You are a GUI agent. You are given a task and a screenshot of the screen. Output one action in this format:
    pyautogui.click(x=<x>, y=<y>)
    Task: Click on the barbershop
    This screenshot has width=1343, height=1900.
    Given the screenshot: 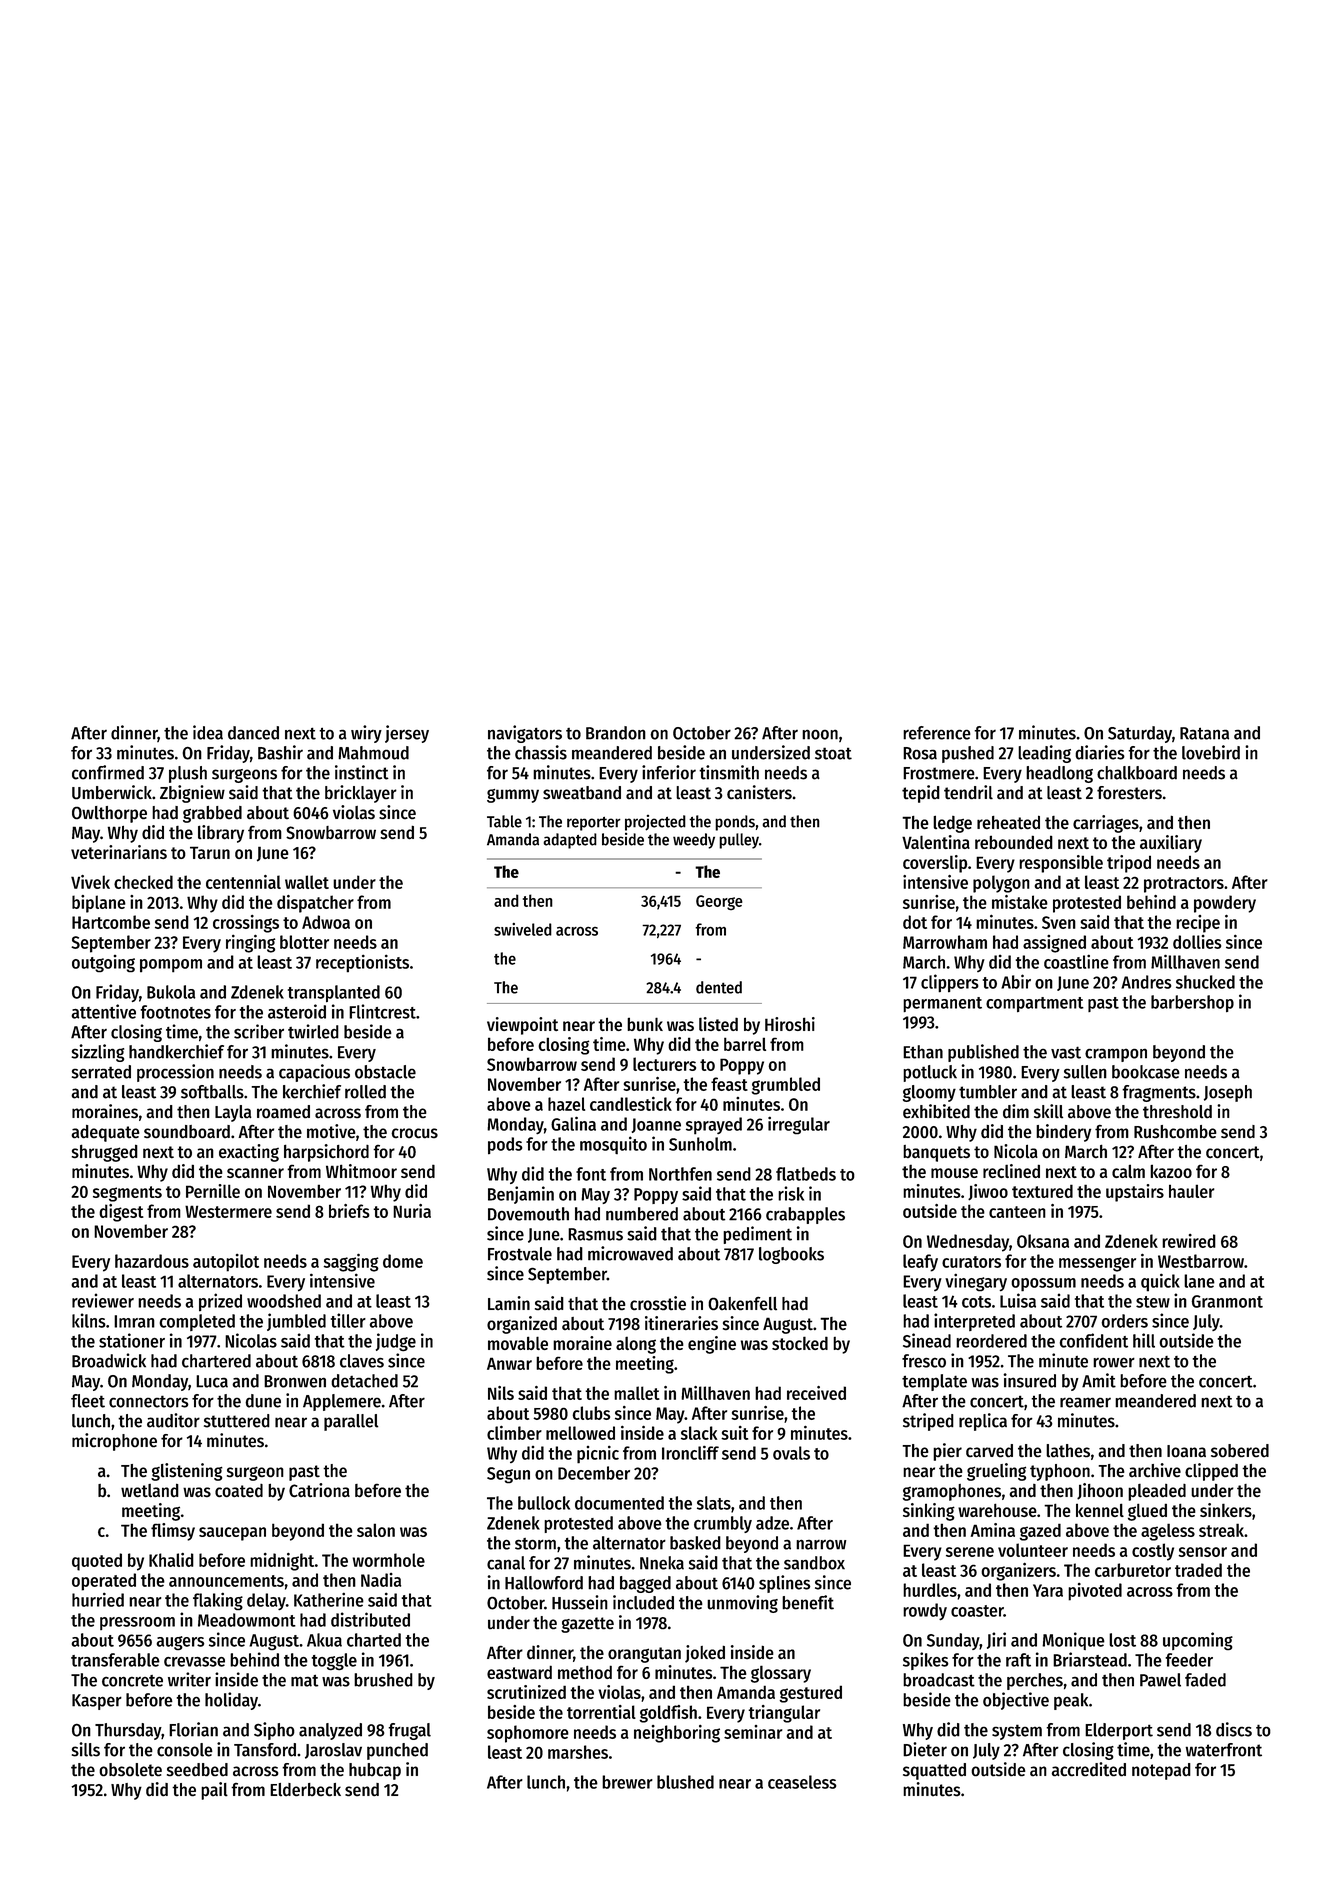 What is the action you would take?
    pyautogui.click(x=1192, y=1003)
